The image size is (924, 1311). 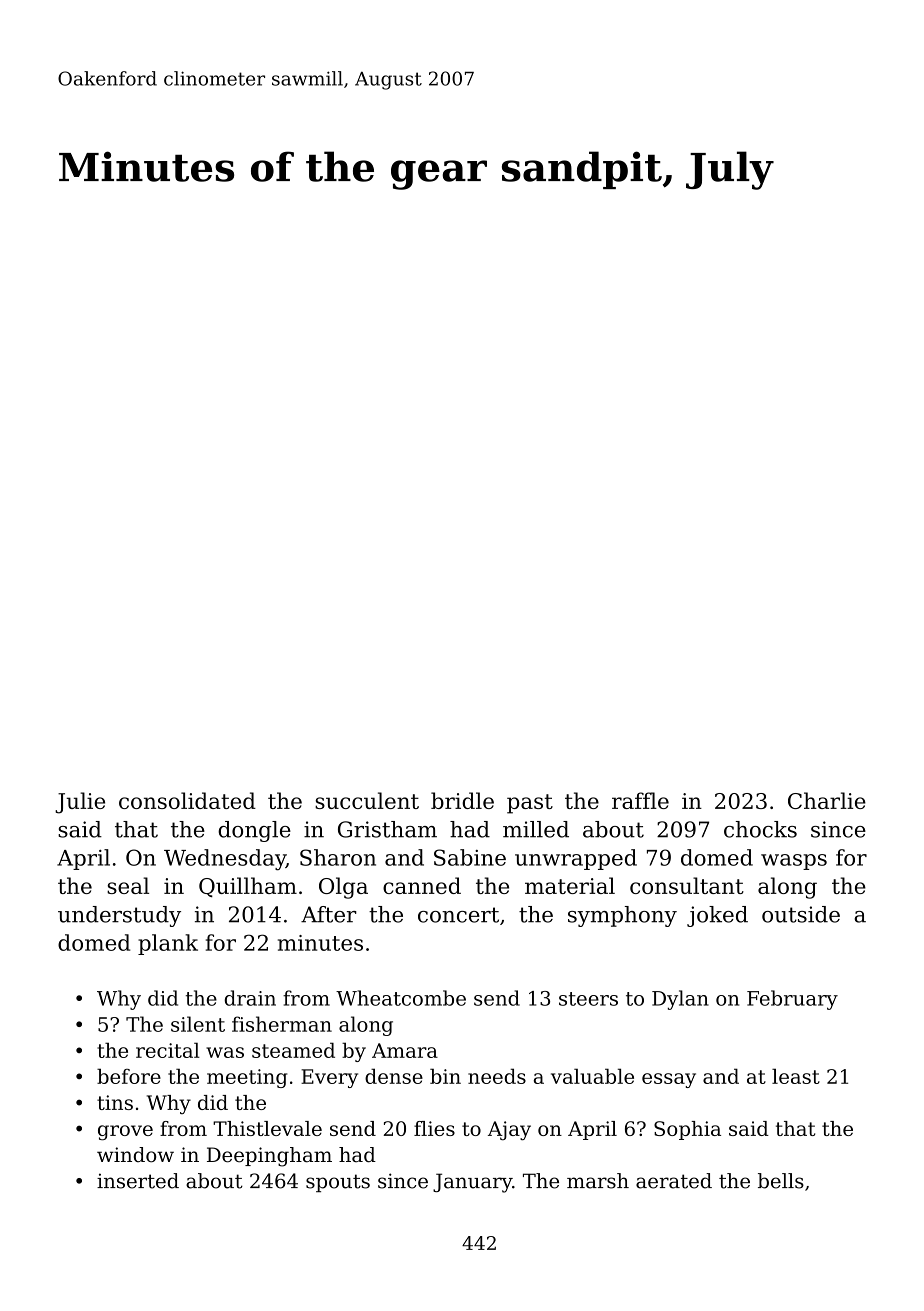 What do you see at coordinates (472, 1183) in the screenshot?
I see `January` at bounding box center [472, 1183].
